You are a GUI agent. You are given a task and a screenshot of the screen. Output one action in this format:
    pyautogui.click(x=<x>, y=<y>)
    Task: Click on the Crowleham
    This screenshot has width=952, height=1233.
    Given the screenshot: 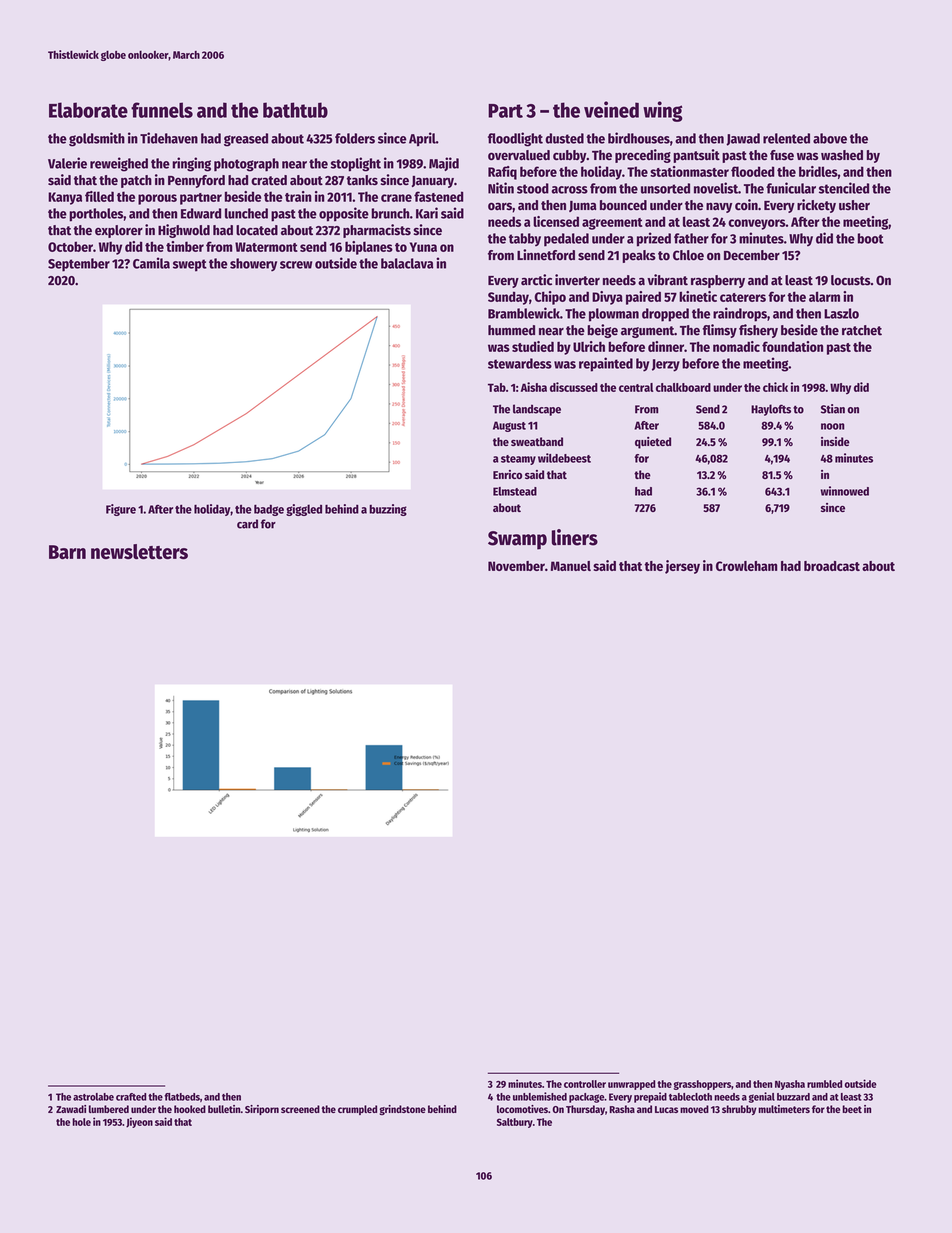 What is the action you would take?
    pyautogui.click(x=746, y=566)
